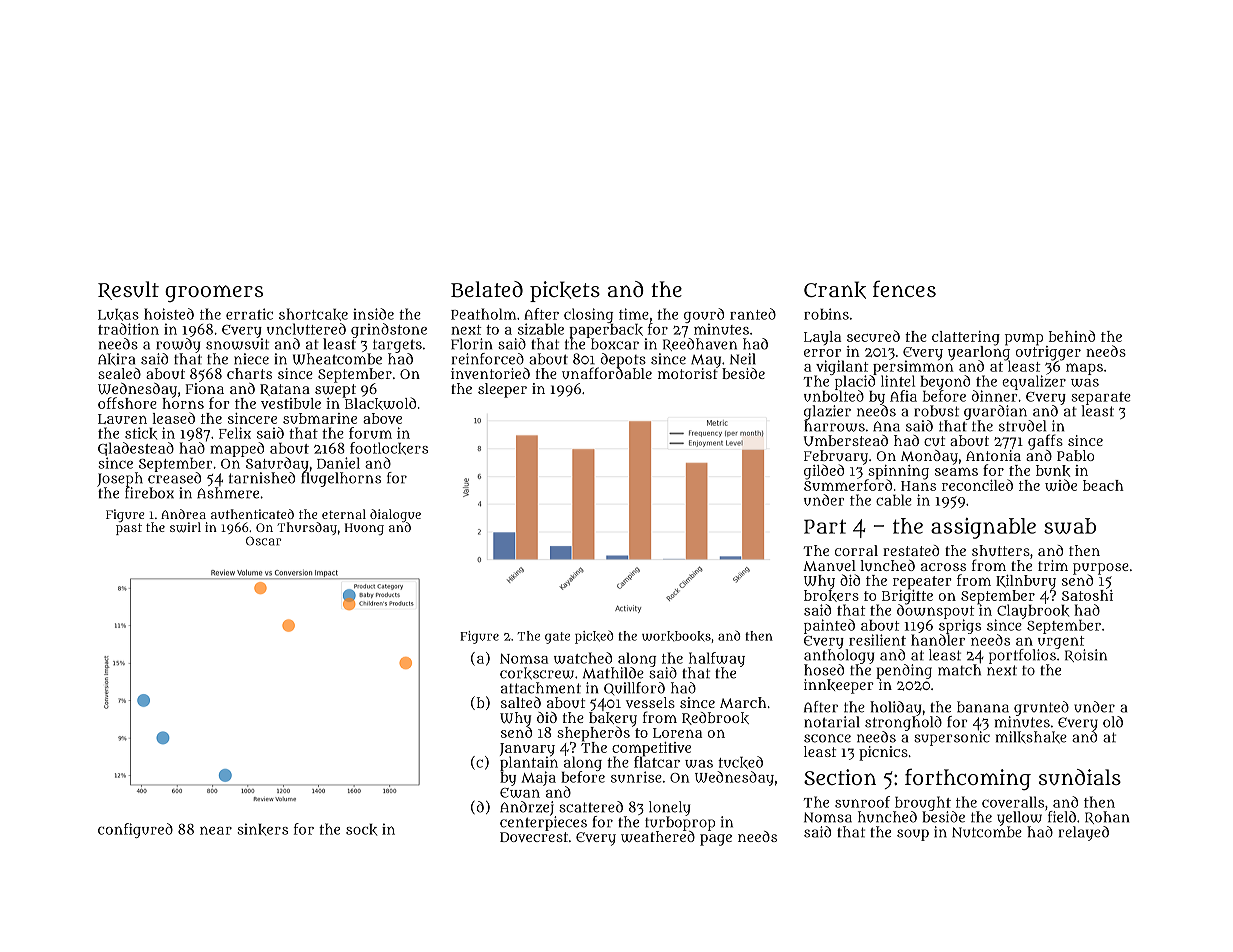  What do you see at coordinates (216, 830) in the image?
I see `near` at bounding box center [216, 830].
